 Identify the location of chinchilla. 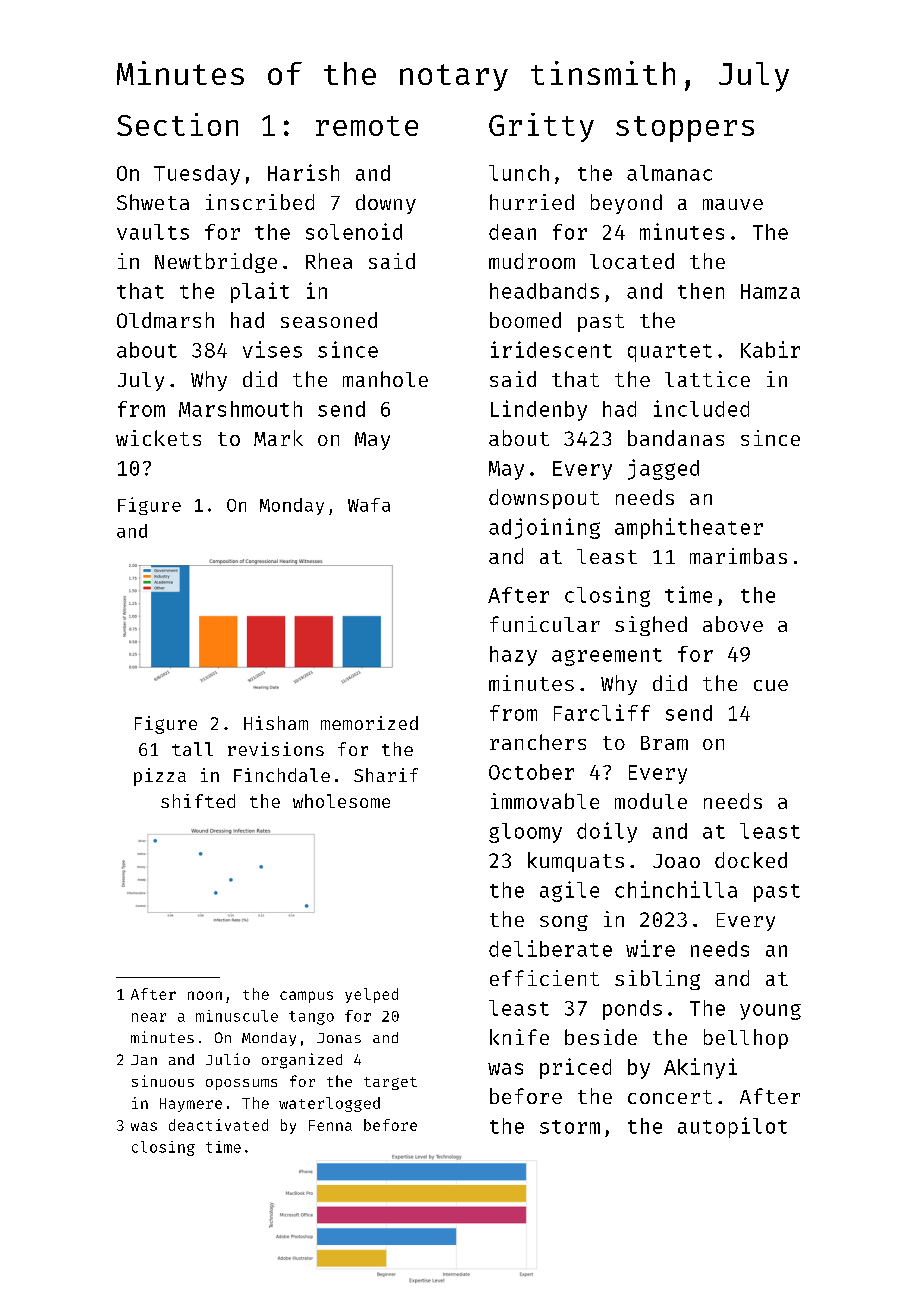
(676, 889).
